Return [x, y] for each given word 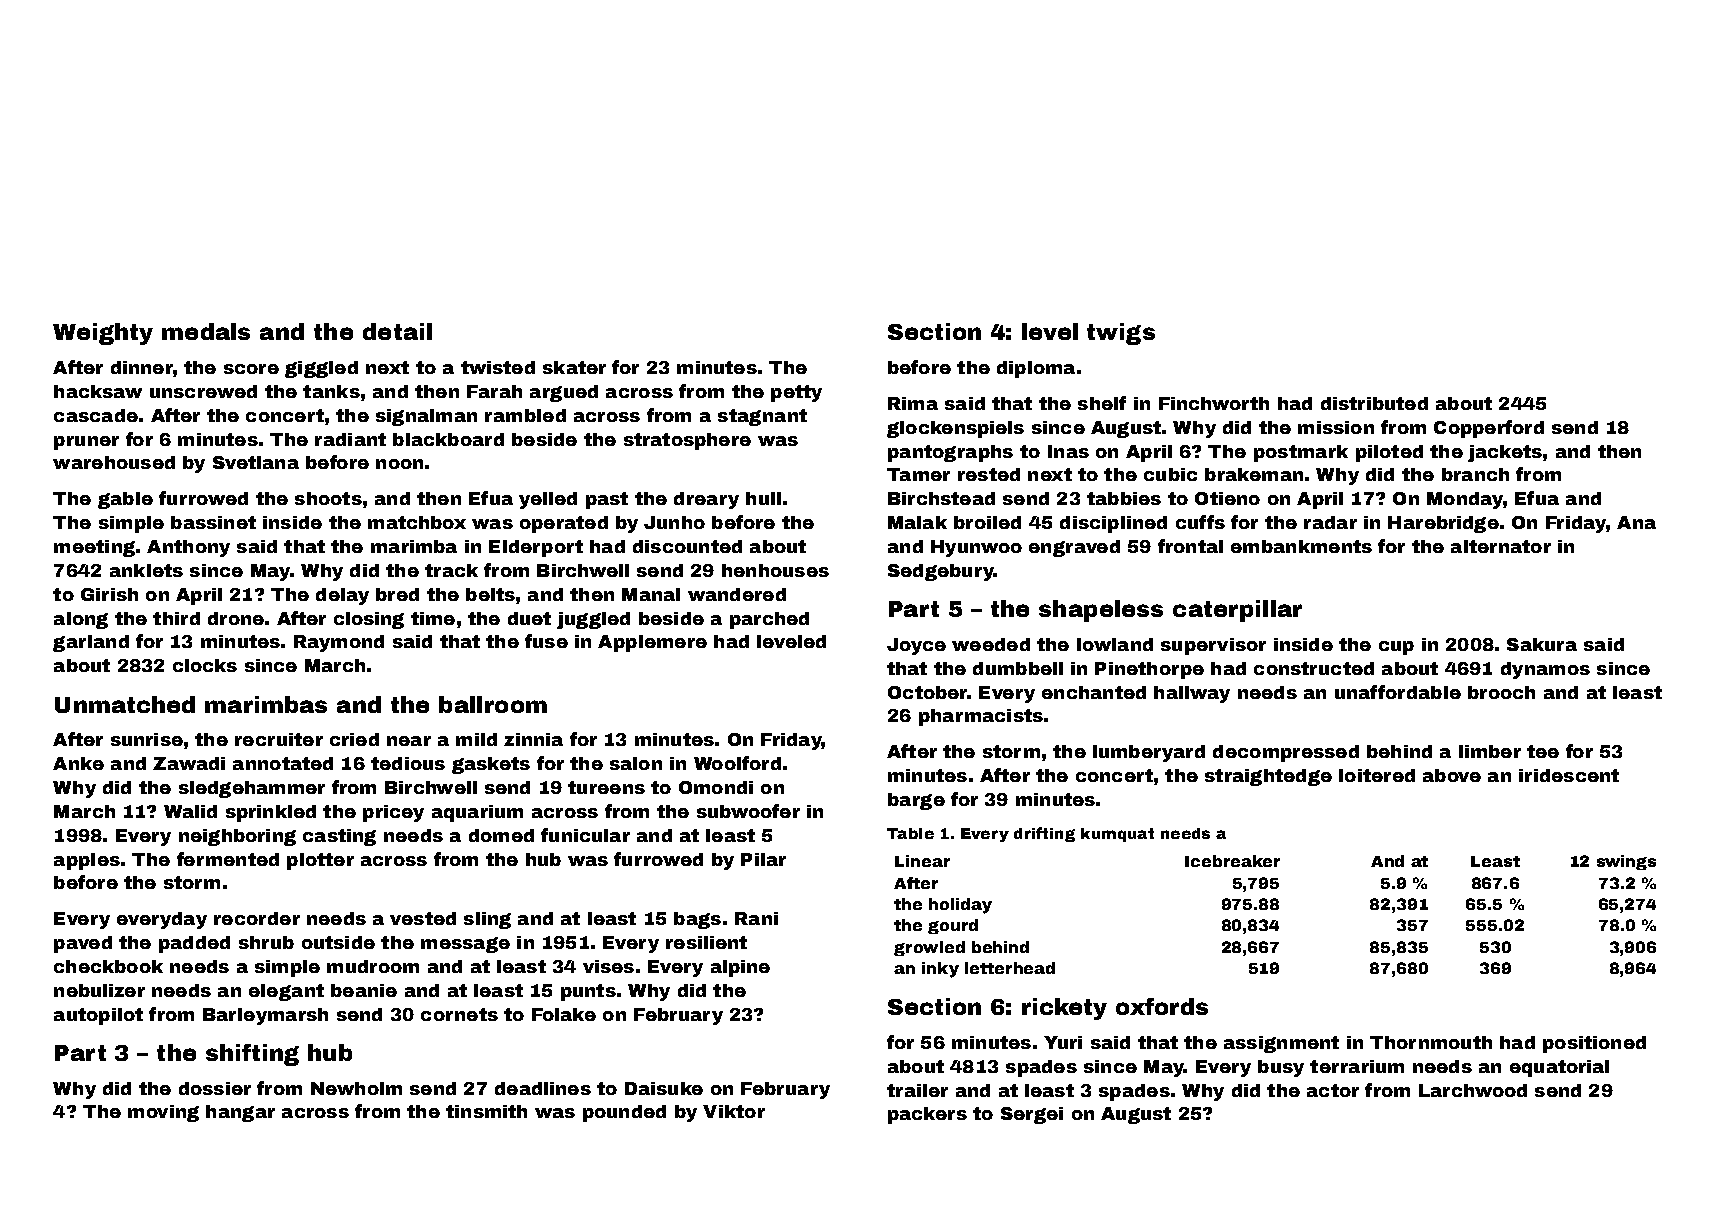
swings [1626, 862]
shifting [252, 1055]
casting [339, 837]
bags [697, 920]
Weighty [103, 334]
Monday [1465, 500]
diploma [1036, 369]
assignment [1281, 1044]
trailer [917, 1090]
